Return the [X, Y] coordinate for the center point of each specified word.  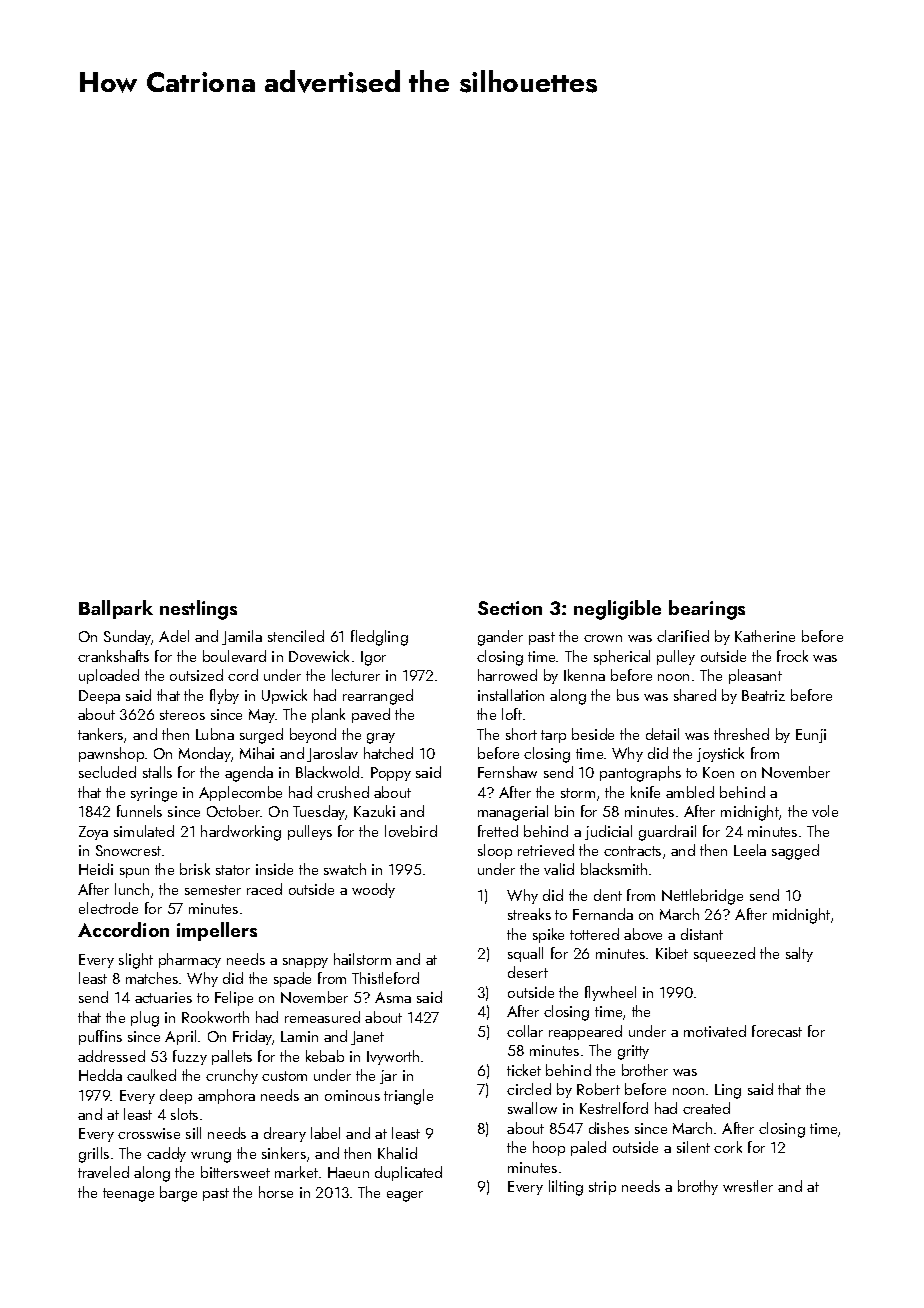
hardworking [241, 833]
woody [373, 890]
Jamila [242, 637]
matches [152, 978]
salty [799, 954]
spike [548, 935]
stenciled [296, 636]
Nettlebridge [702, 897]
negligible [617, 610]
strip [602, 1188]
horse [276, 1192]
